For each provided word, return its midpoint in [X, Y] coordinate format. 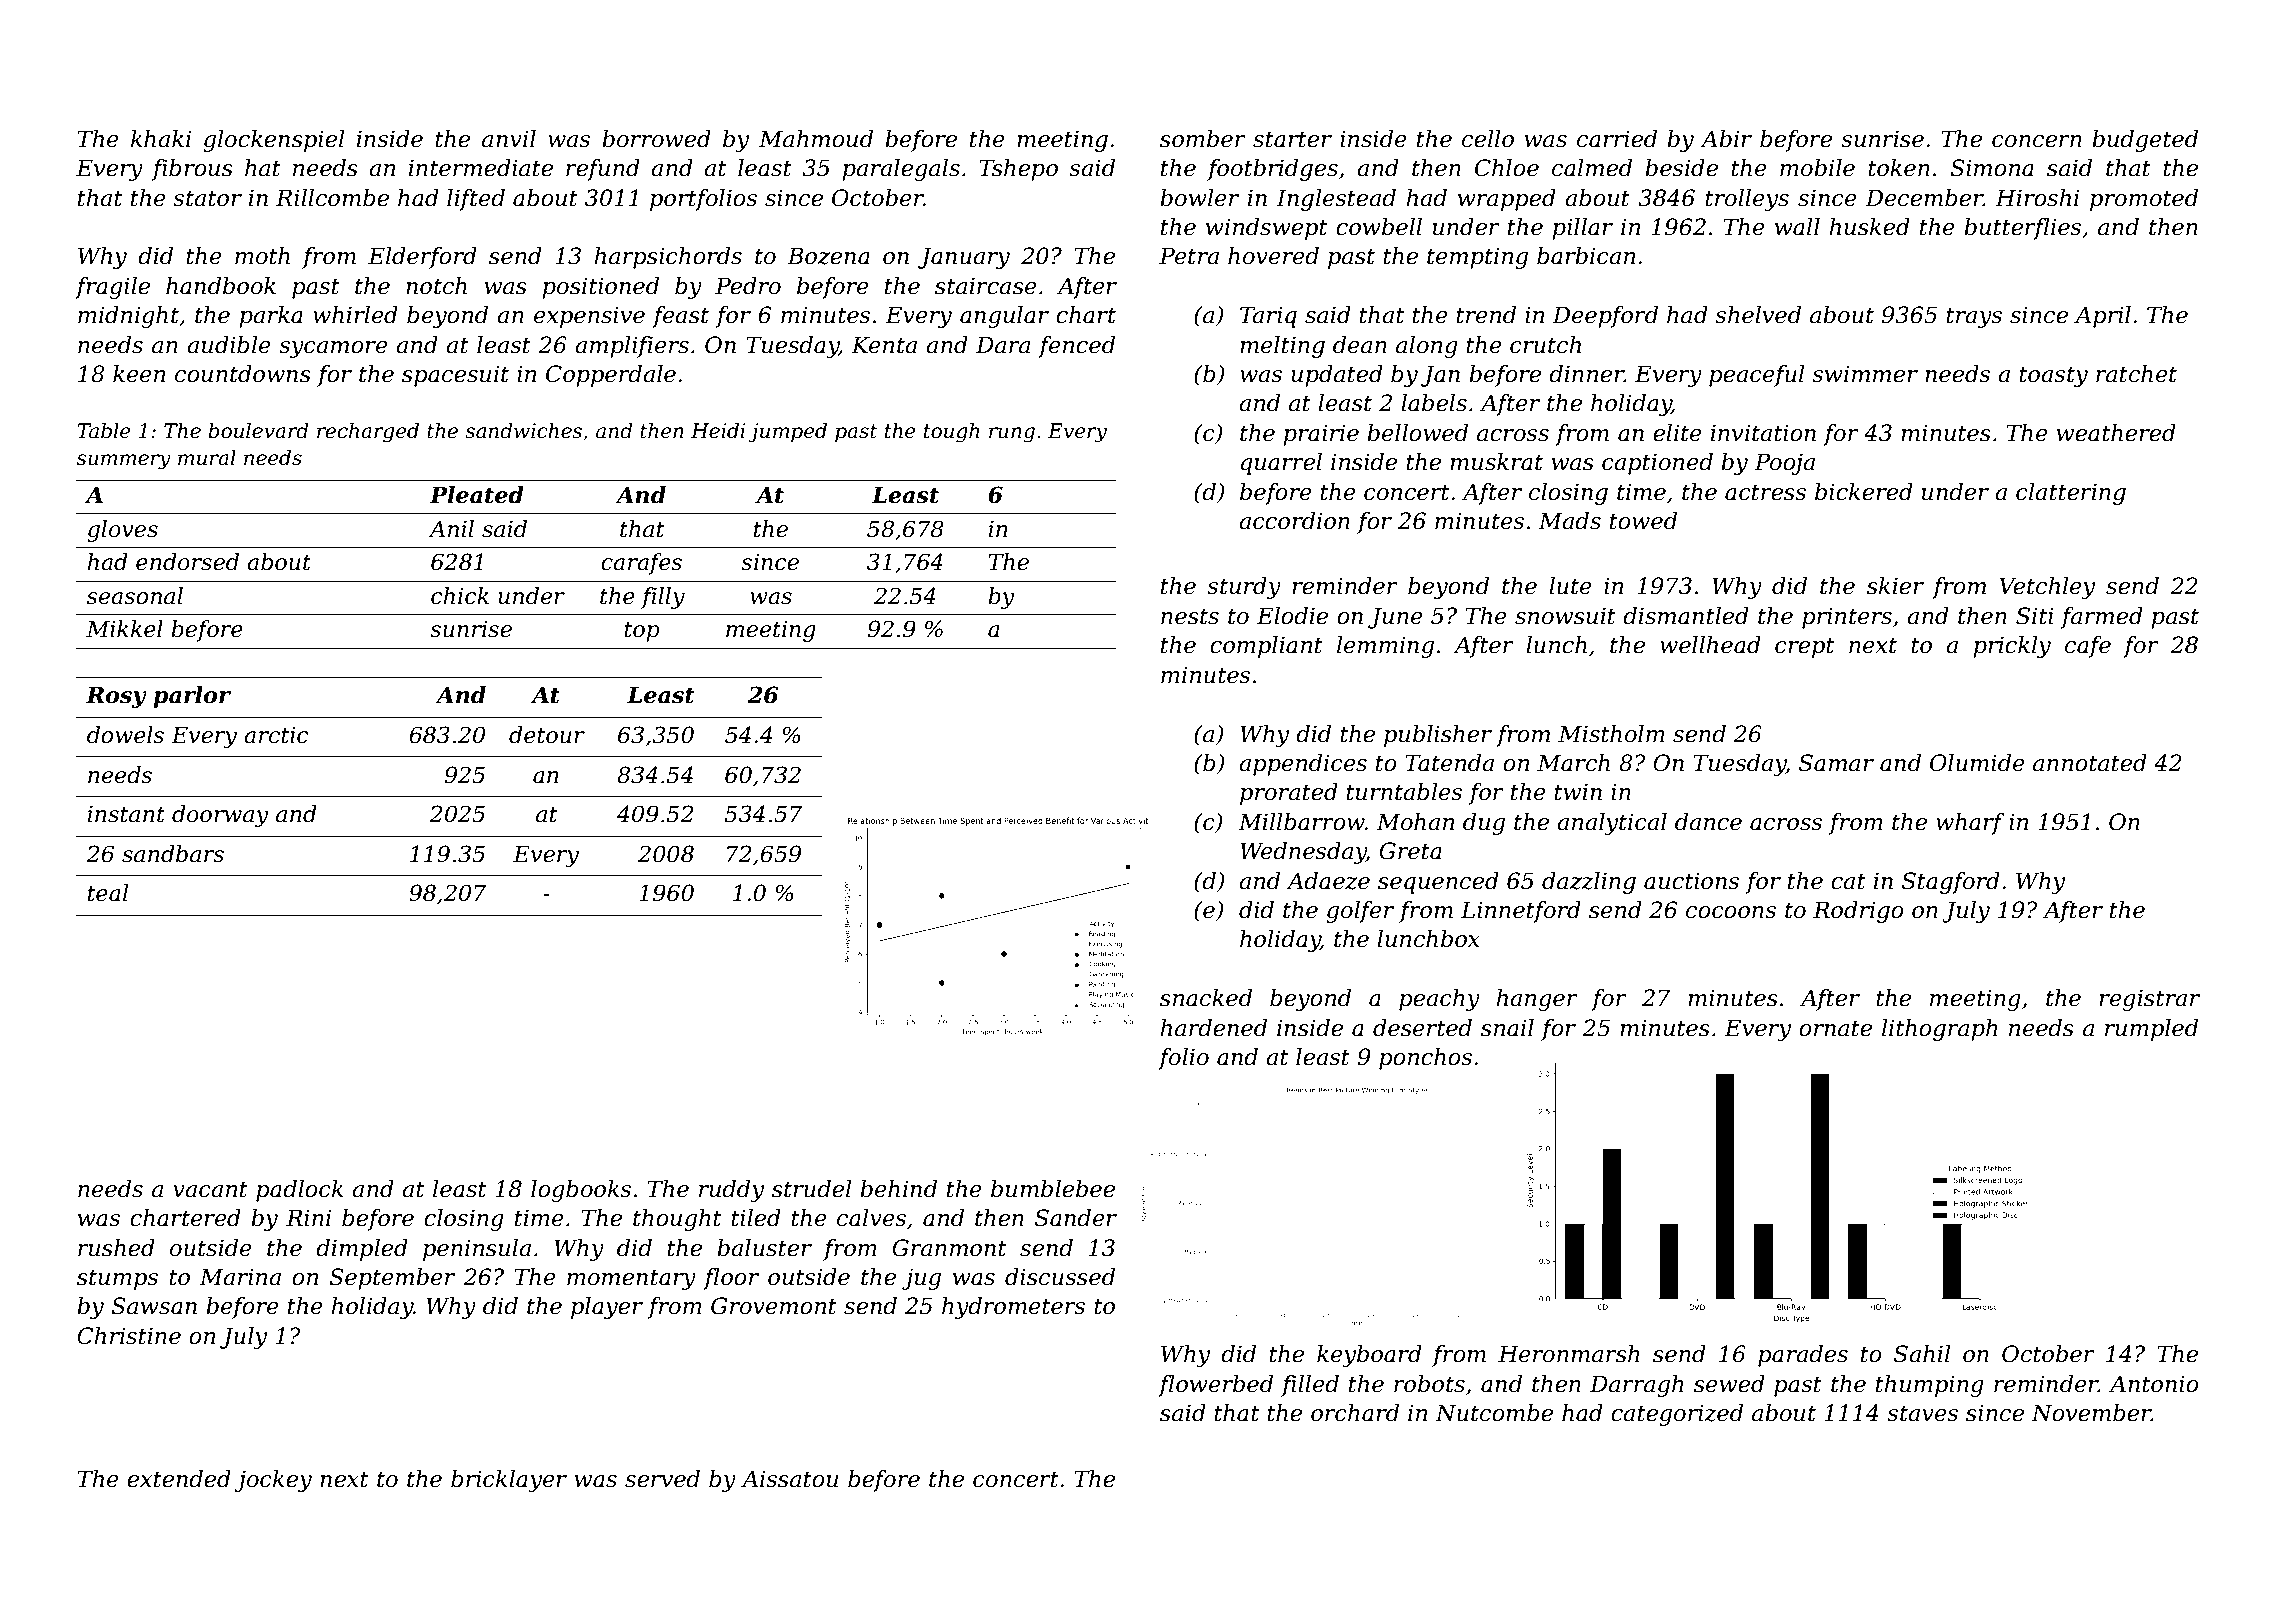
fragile [112, 288]
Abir [1726, 139]
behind [898, 1189]
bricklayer [509, 1481]
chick [460, 596]
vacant [210, 1189]
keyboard [1369, 1356]
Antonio [2154, 1384]
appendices [1303, 765]
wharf [1970, 824]
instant [126, 814]
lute [1570, 586]
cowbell [1379, 227]
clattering [2071, 494]
